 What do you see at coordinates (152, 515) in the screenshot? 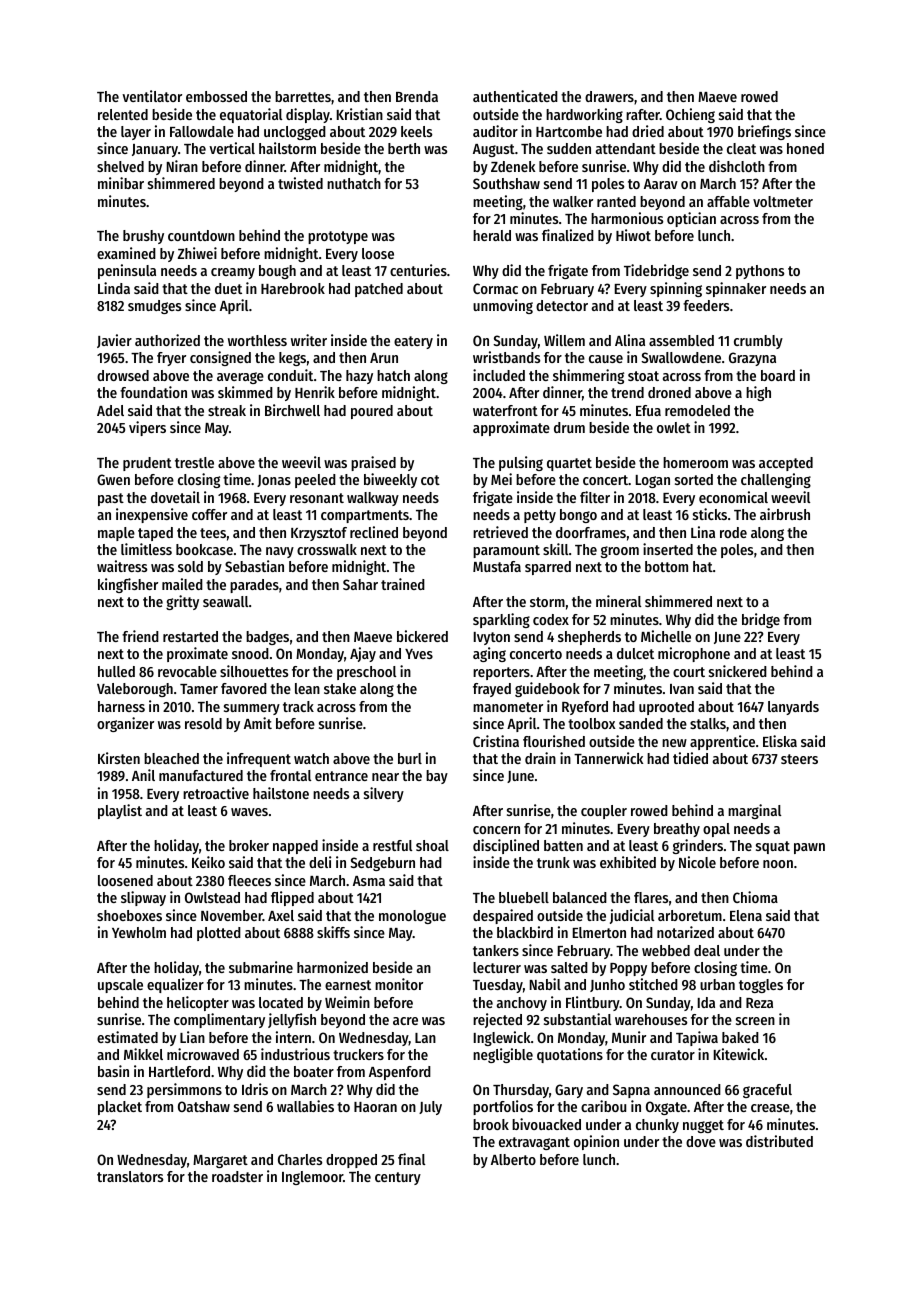
I see `inexpensive` at bounding box center [152, 515].
